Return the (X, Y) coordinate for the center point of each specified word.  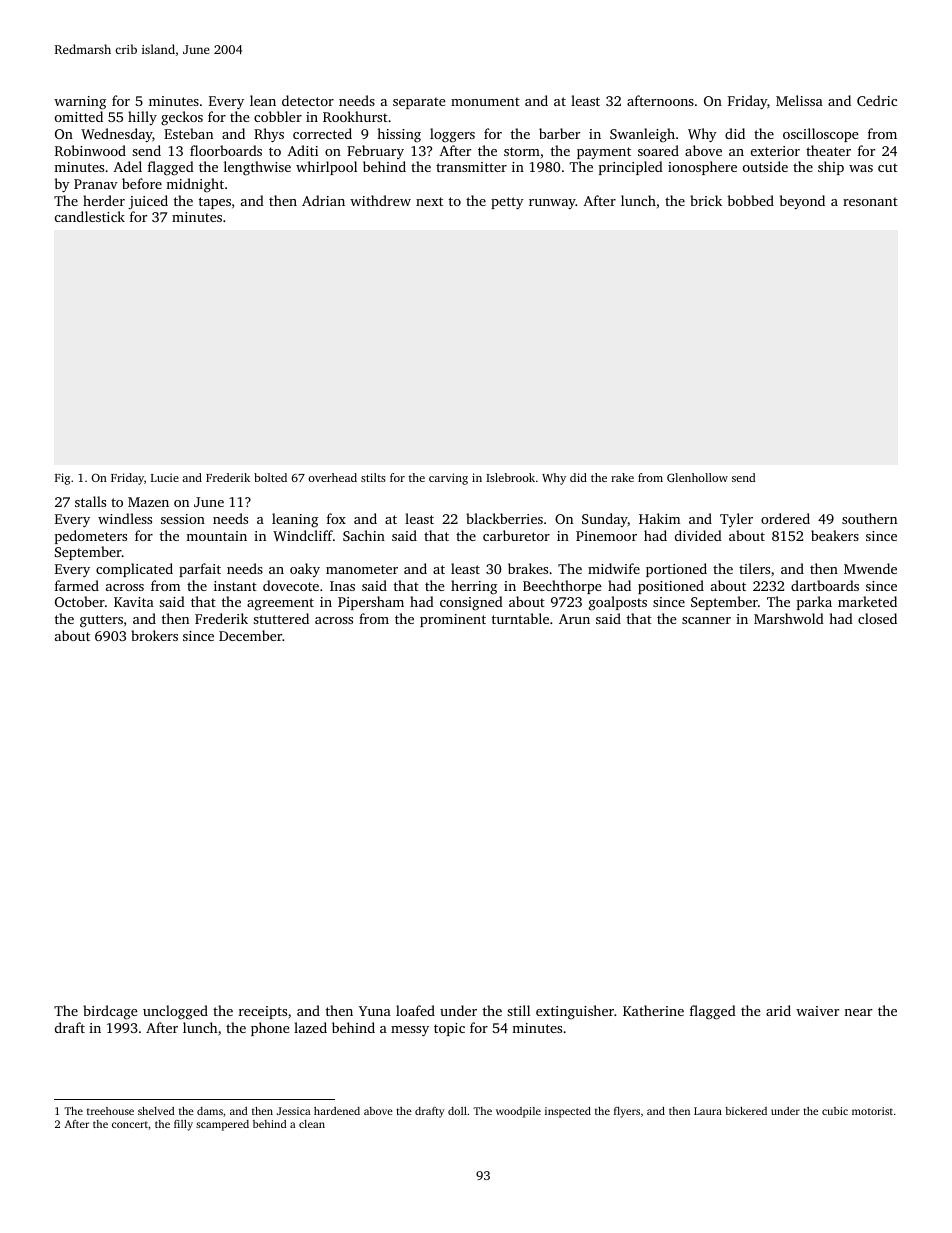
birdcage (110, 1012)
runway (552, 204)
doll (457, 1111)
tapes (215, 203)
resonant (870, 201)
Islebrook (510, 477)
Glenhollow (697, 477)
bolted (270, 477)
